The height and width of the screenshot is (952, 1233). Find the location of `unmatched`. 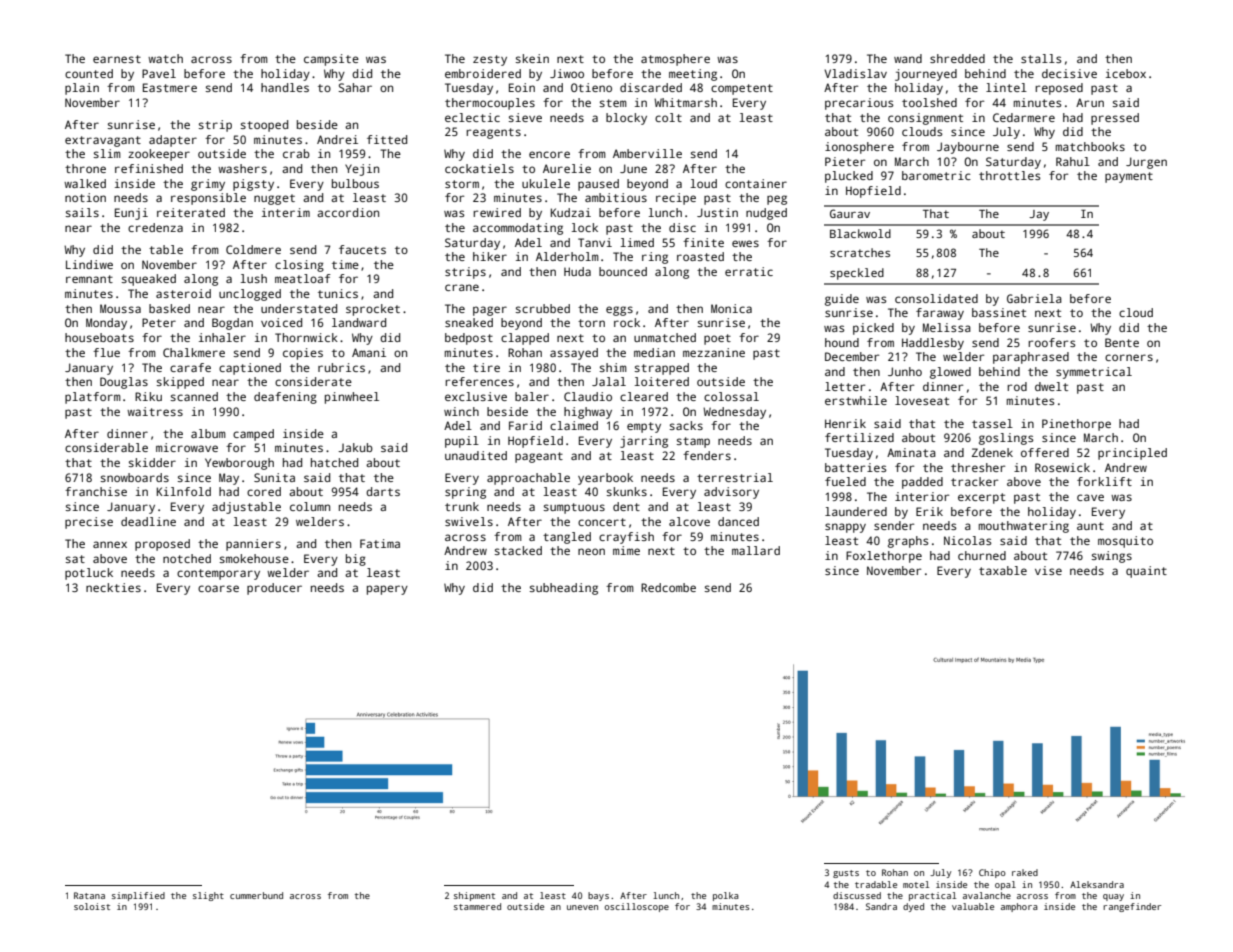

unmatched is located at coordinates (665, 337).
